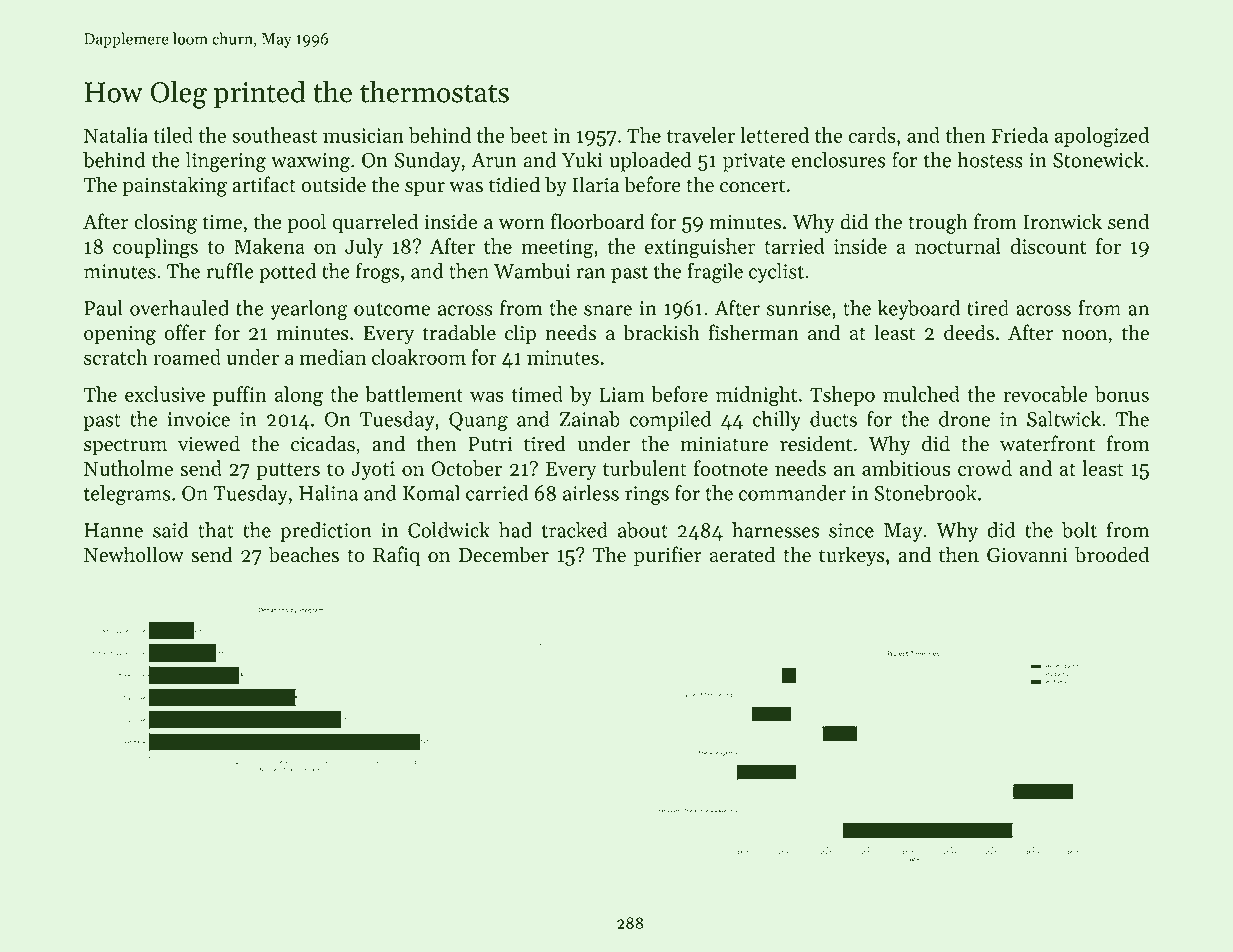 This page has width=1233, height=952. I want to click on brooded, so click(1112, 554).
